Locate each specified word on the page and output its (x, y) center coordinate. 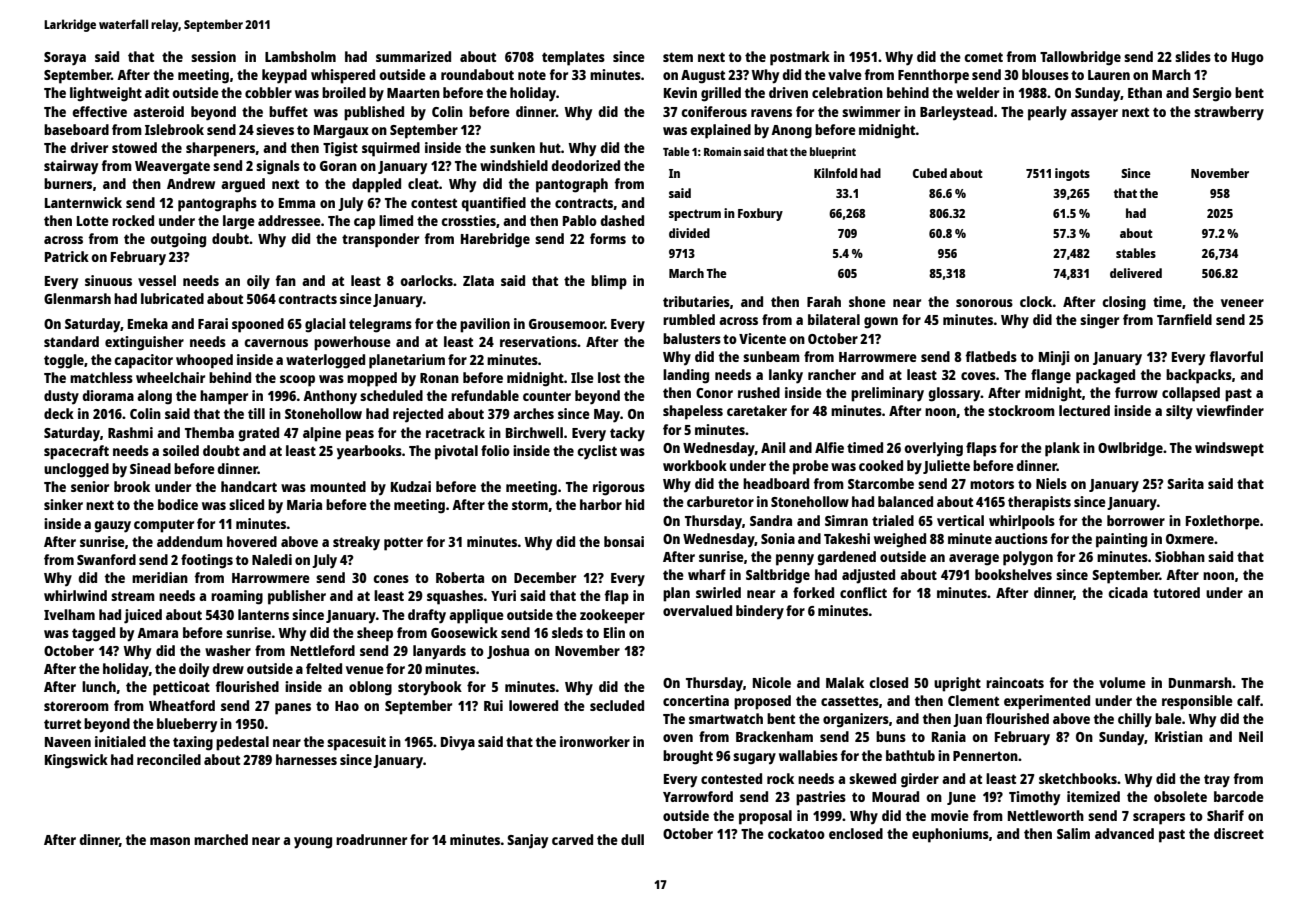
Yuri (503, 595)
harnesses (306, 759)
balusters (692, 338)
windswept (1229, 449)
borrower (1136, 520)
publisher (297, 597)
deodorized (585, 165)
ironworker (595, 741)
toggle (64, 361)
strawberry (1229, 113)
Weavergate (172, 168)
